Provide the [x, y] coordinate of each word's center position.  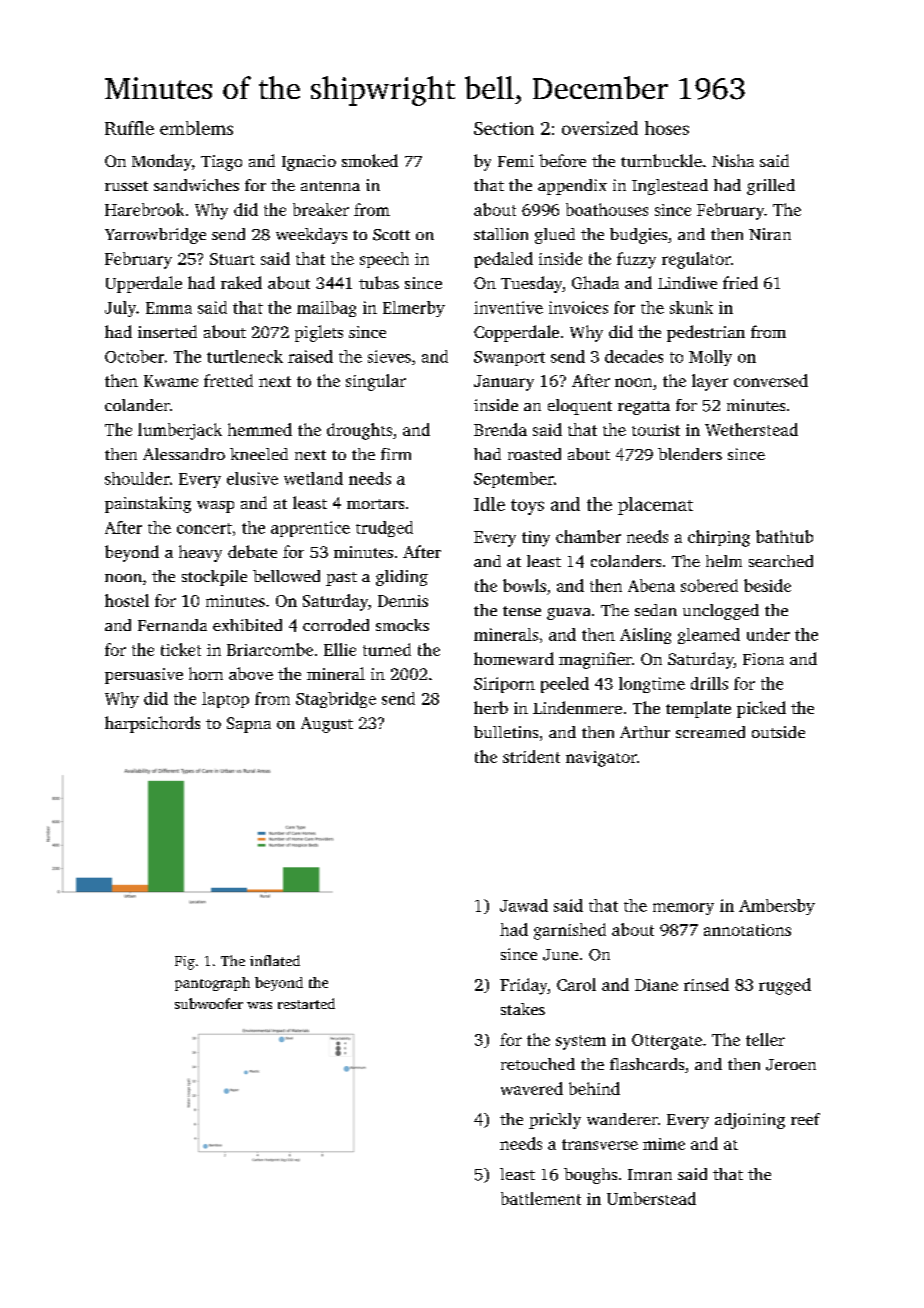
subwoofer [209, 1003]
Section [504, 128]
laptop [225, 700]
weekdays [311, 236]
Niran [770, 234]
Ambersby [777, 907]
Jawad [524, 905]
